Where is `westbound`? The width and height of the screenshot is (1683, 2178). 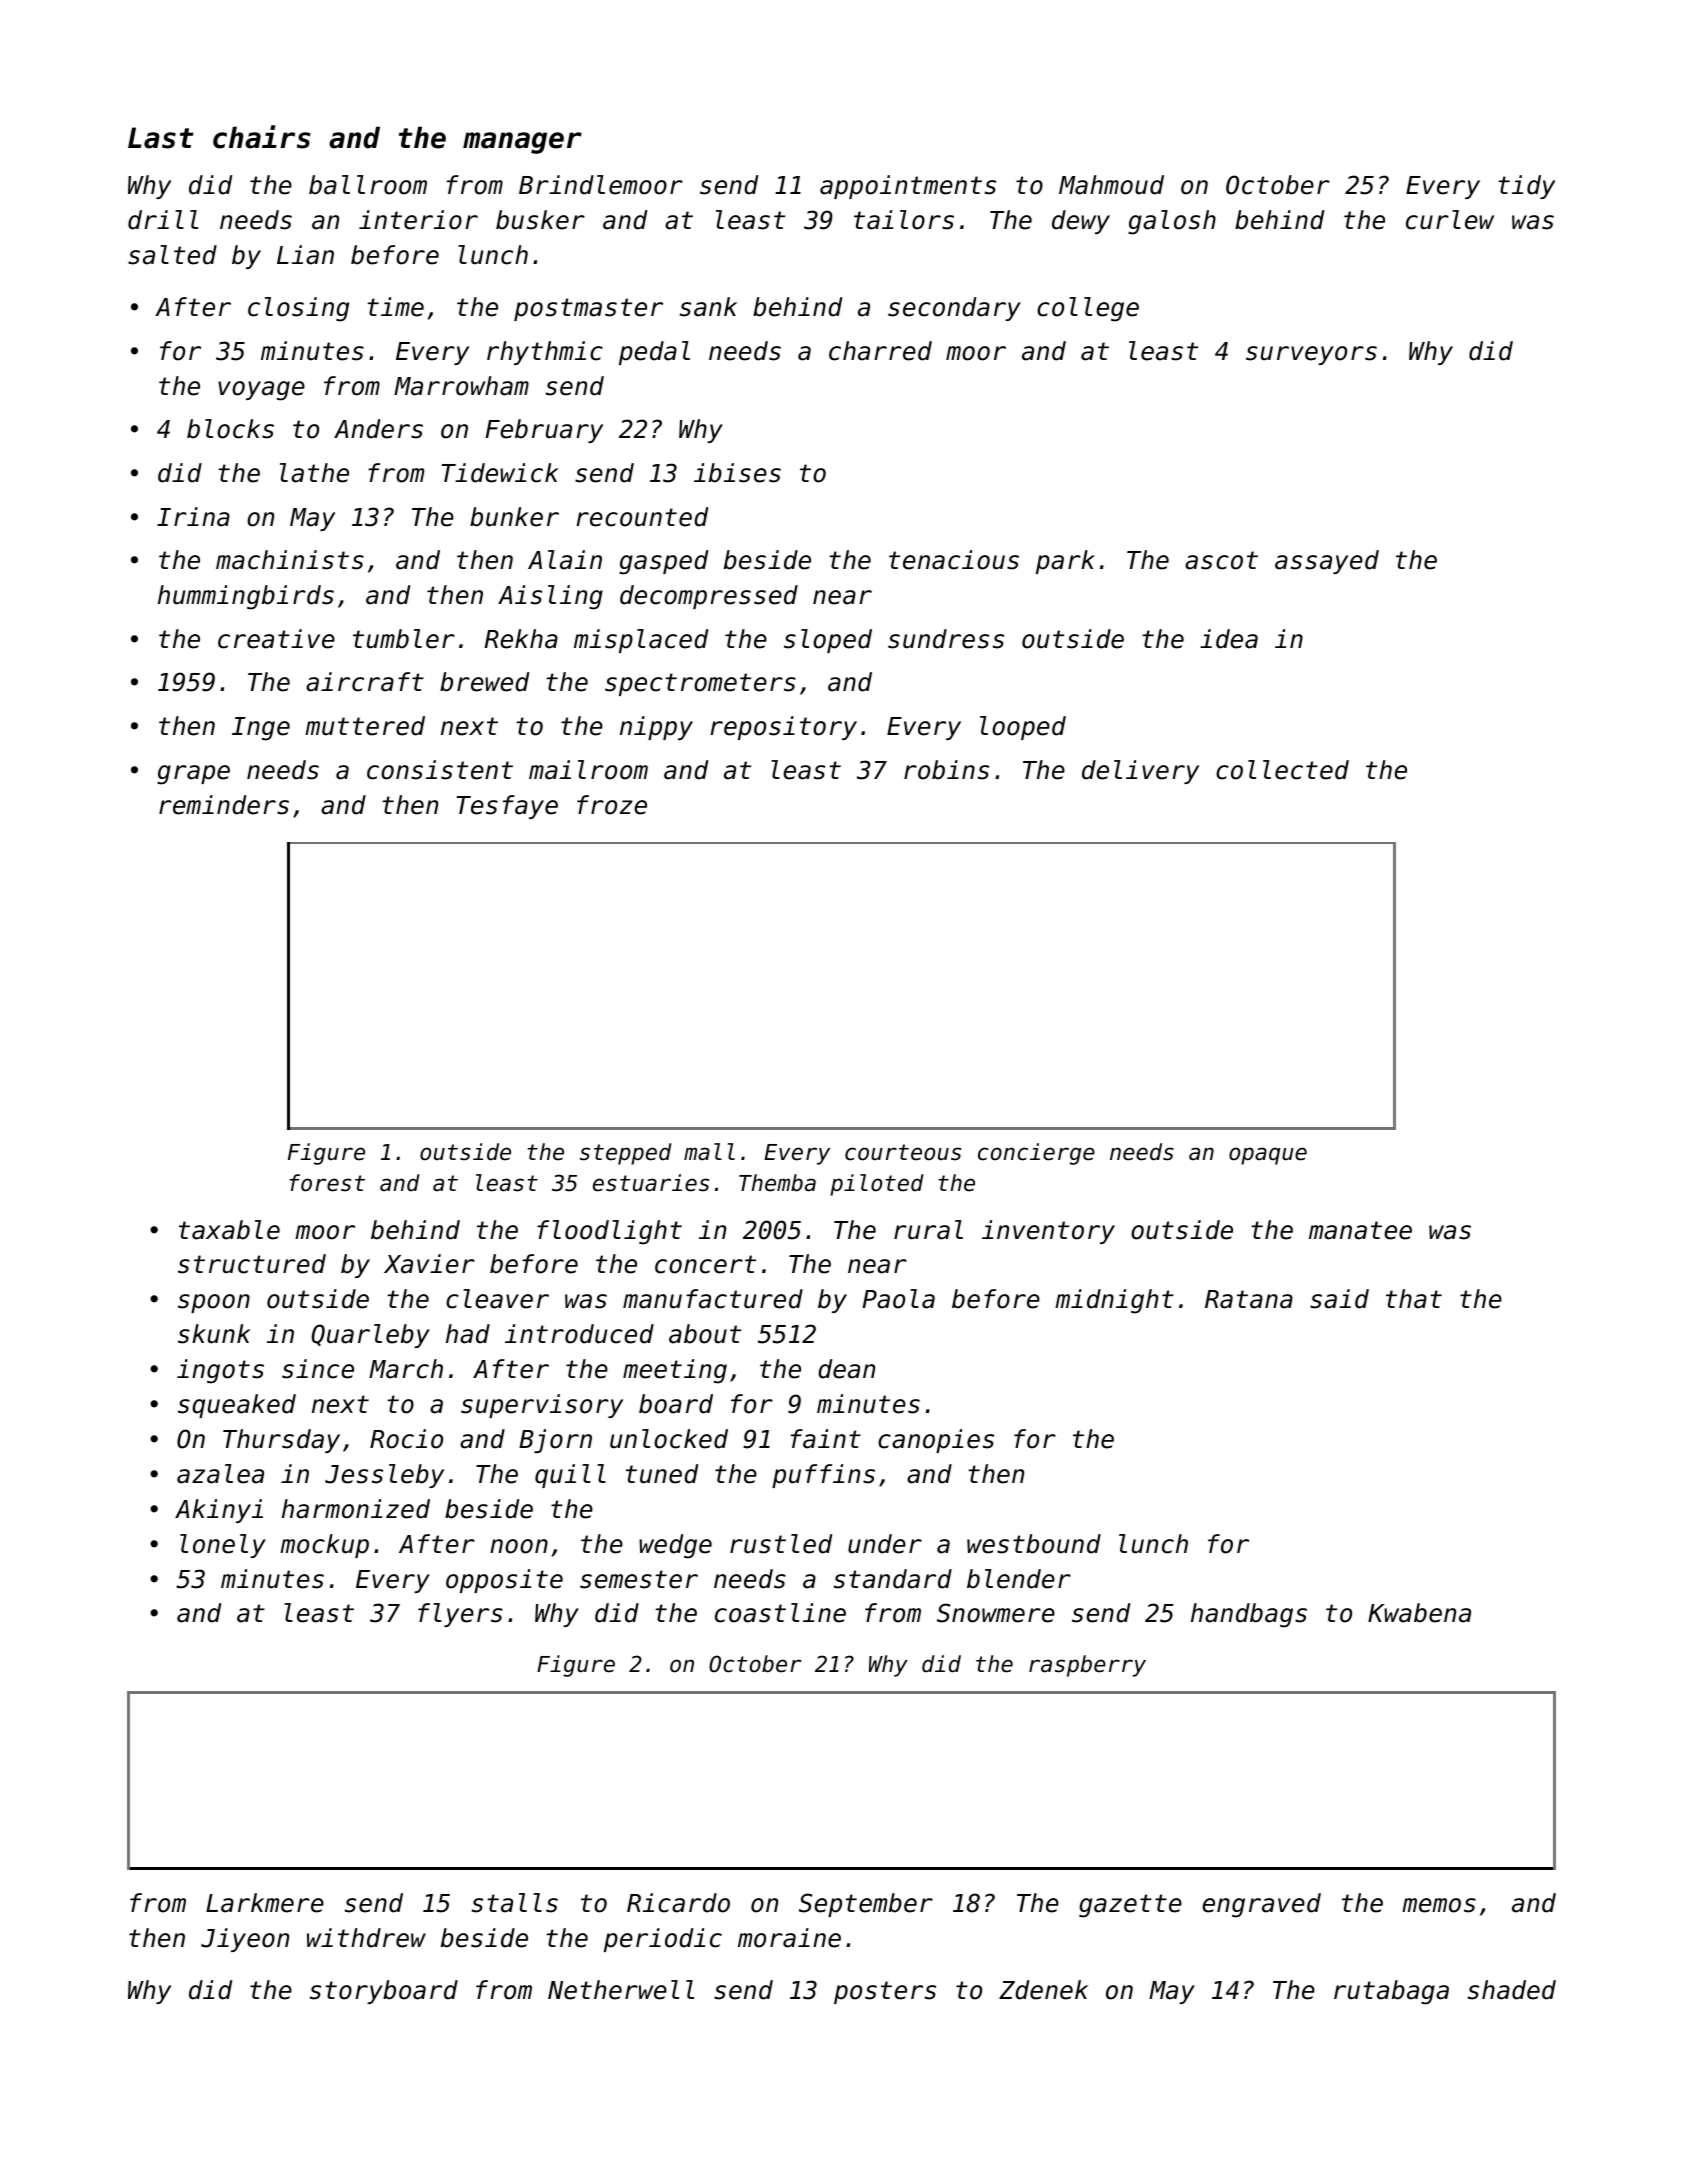
westbound is located at coordinates (1034, 1544).
